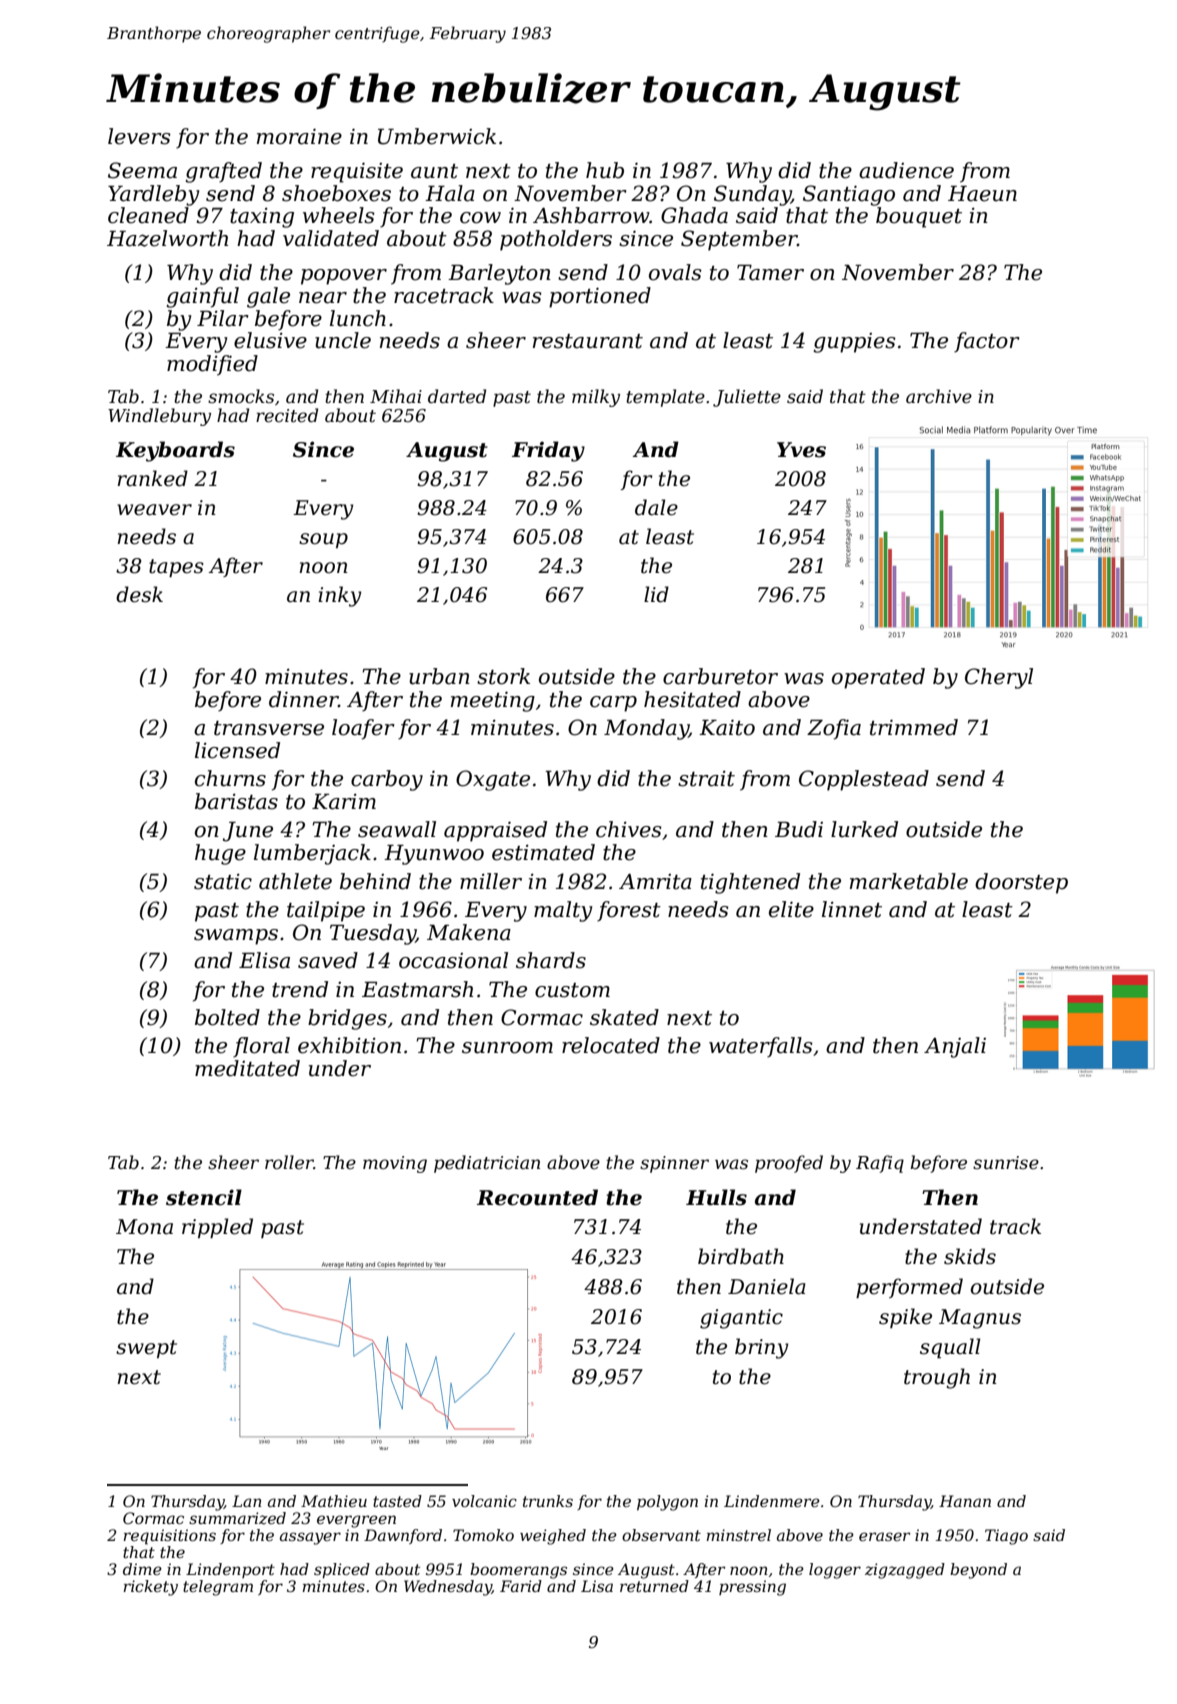  What do you see at coordinates (835, 1571) in the screenshot?
I see `logger` at bounding box center [835, 1571].
